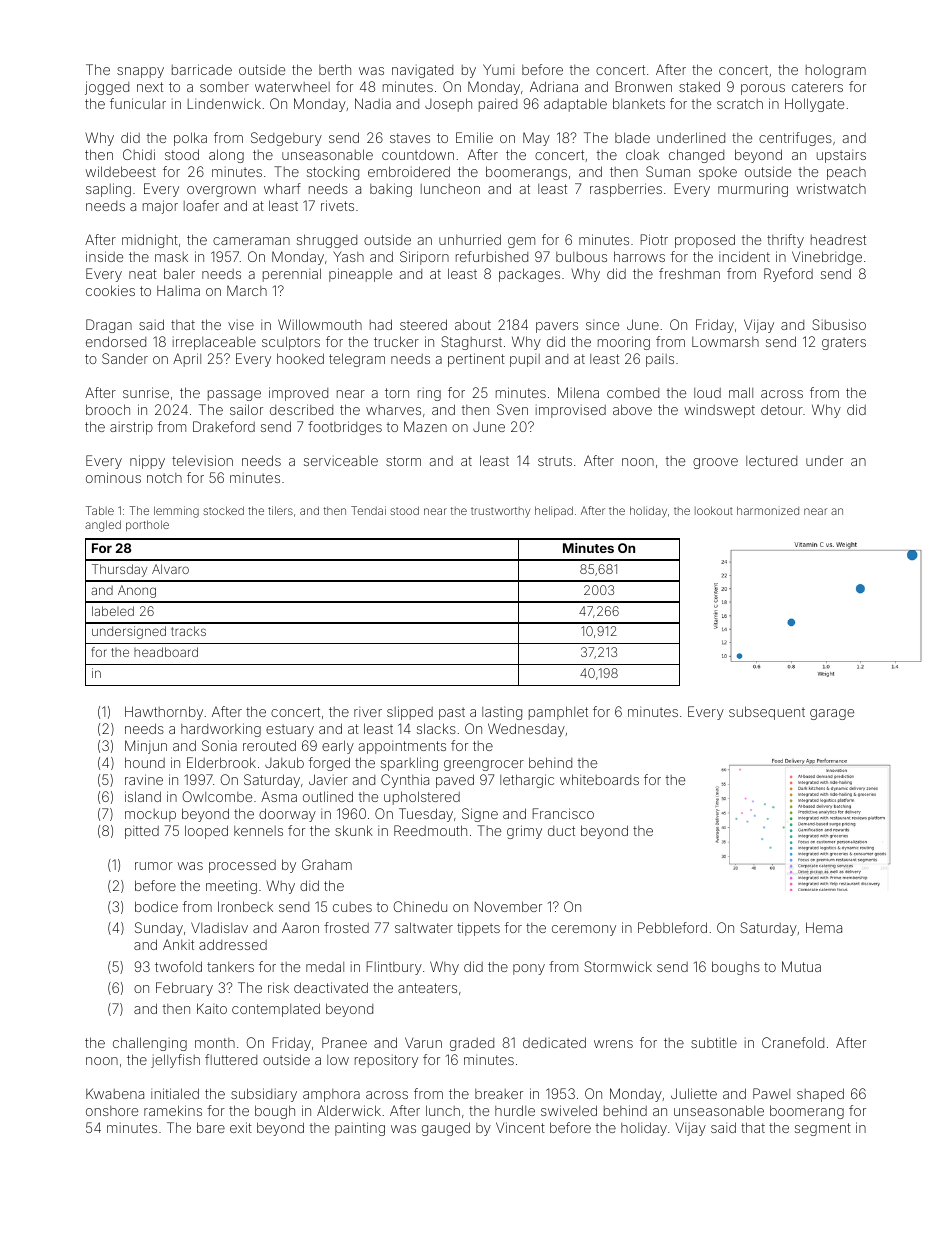 The height and width of the page is (1233, 952). Describe the element at coordinates (176, 512) in the page. I see `lemming` at that location.
